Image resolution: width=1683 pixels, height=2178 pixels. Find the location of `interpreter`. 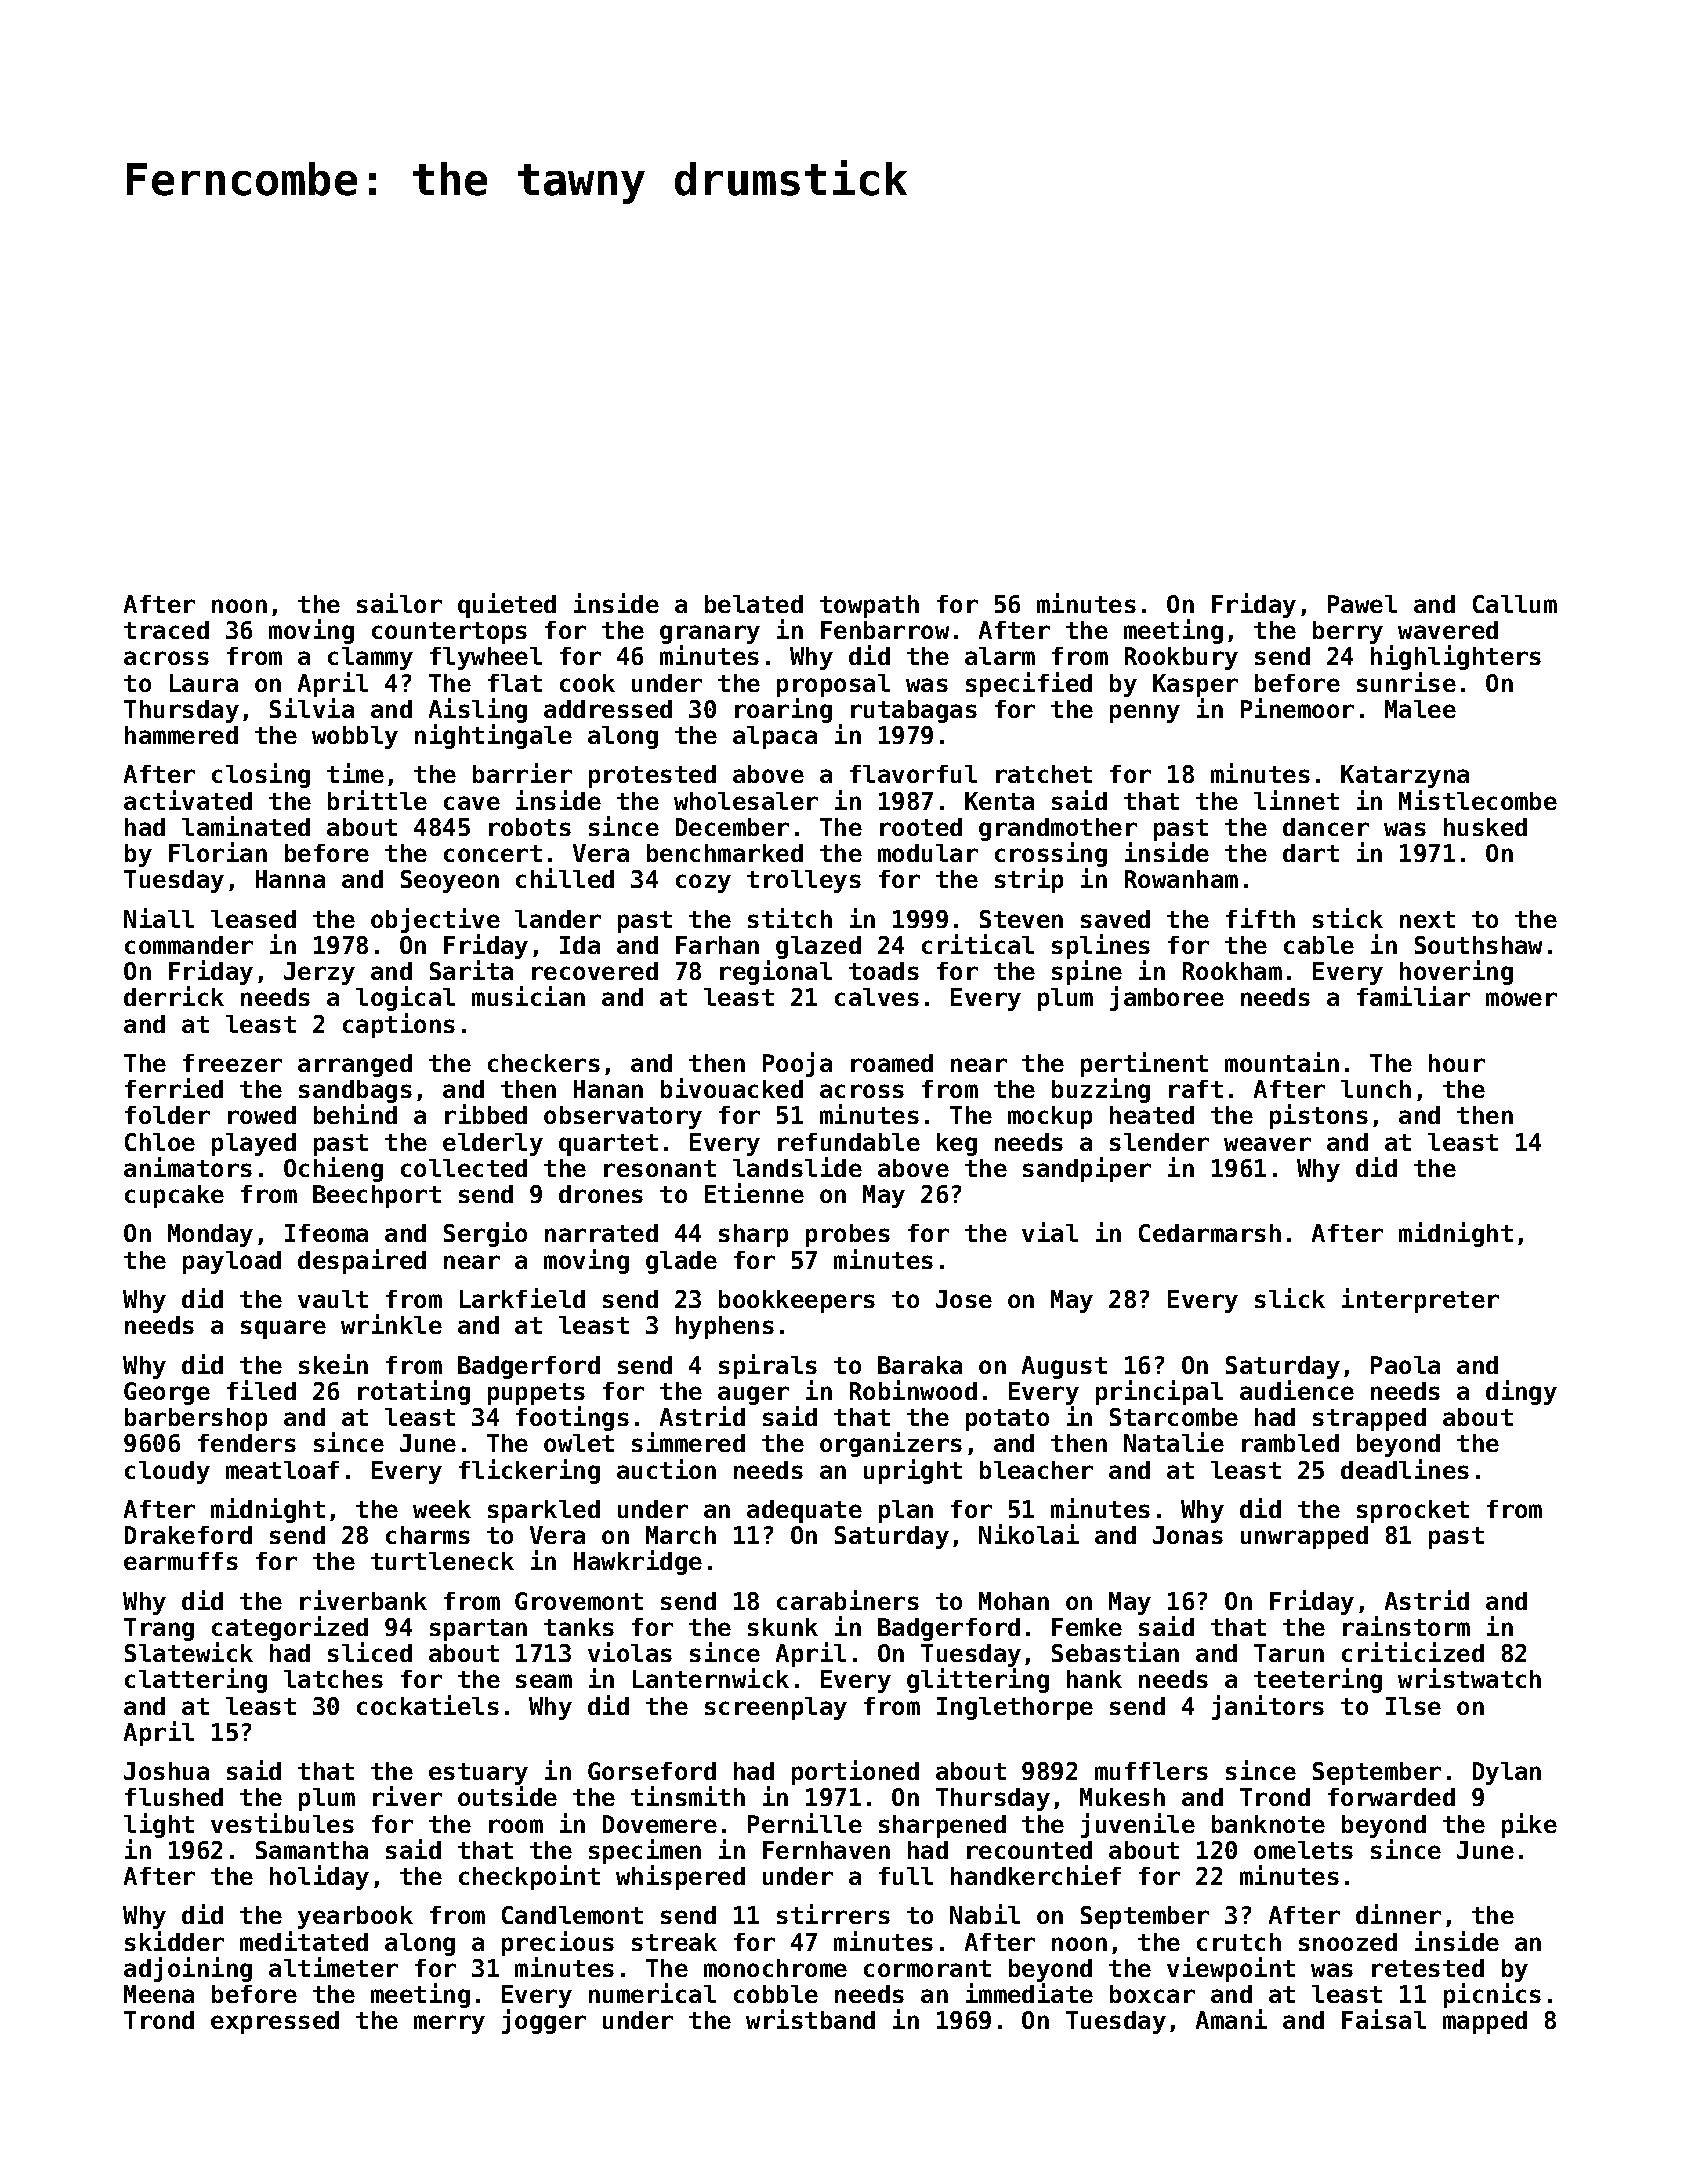

interpreter is located at coordinates (1420, 1300).
